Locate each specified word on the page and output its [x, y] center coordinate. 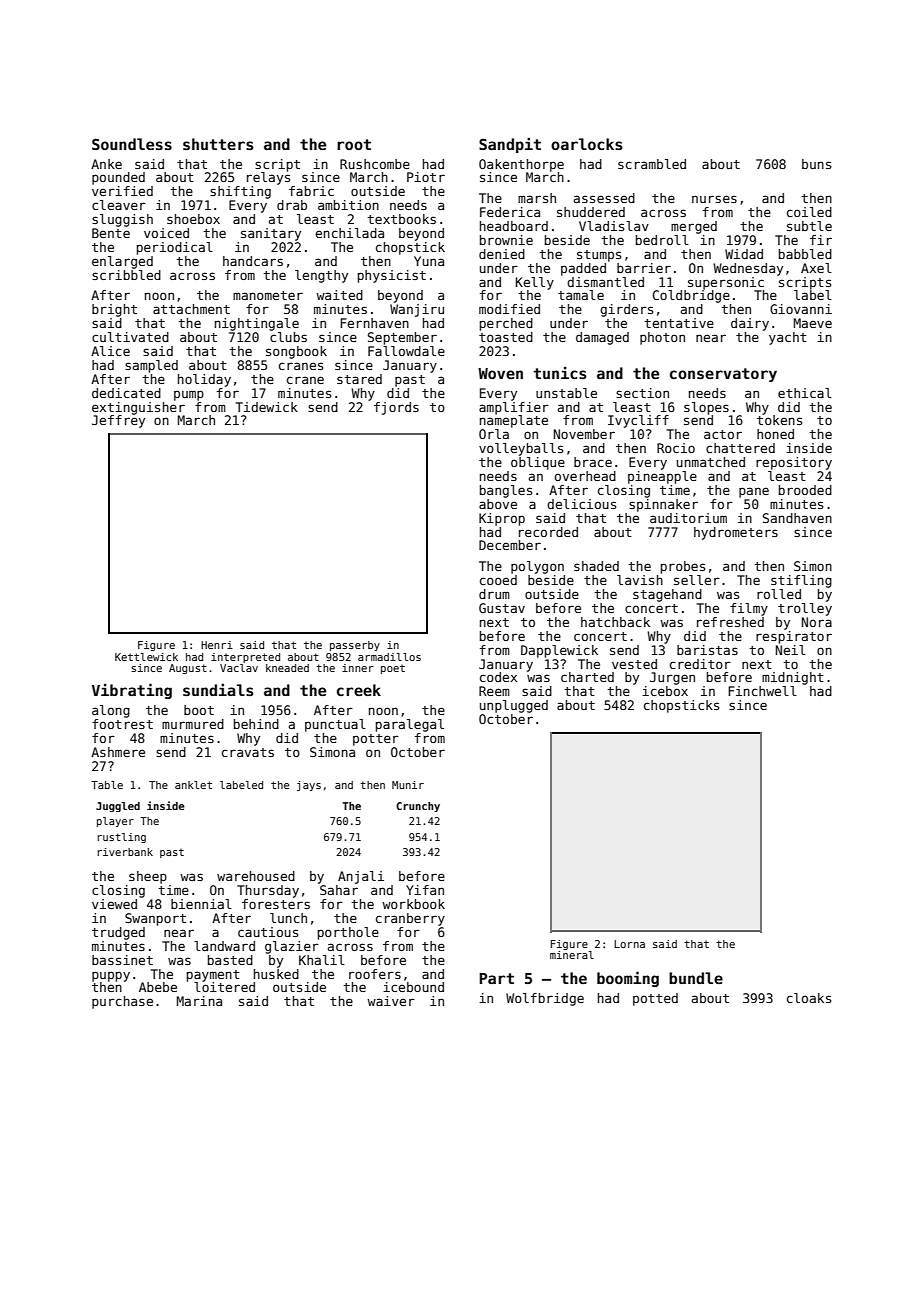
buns [816, 164]
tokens [779, 420]
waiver [391, 1001]
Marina [199, 1001]
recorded [548, 532]
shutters [218, 144]
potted [655, 999]
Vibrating [132, 691]
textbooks [402, 219]
